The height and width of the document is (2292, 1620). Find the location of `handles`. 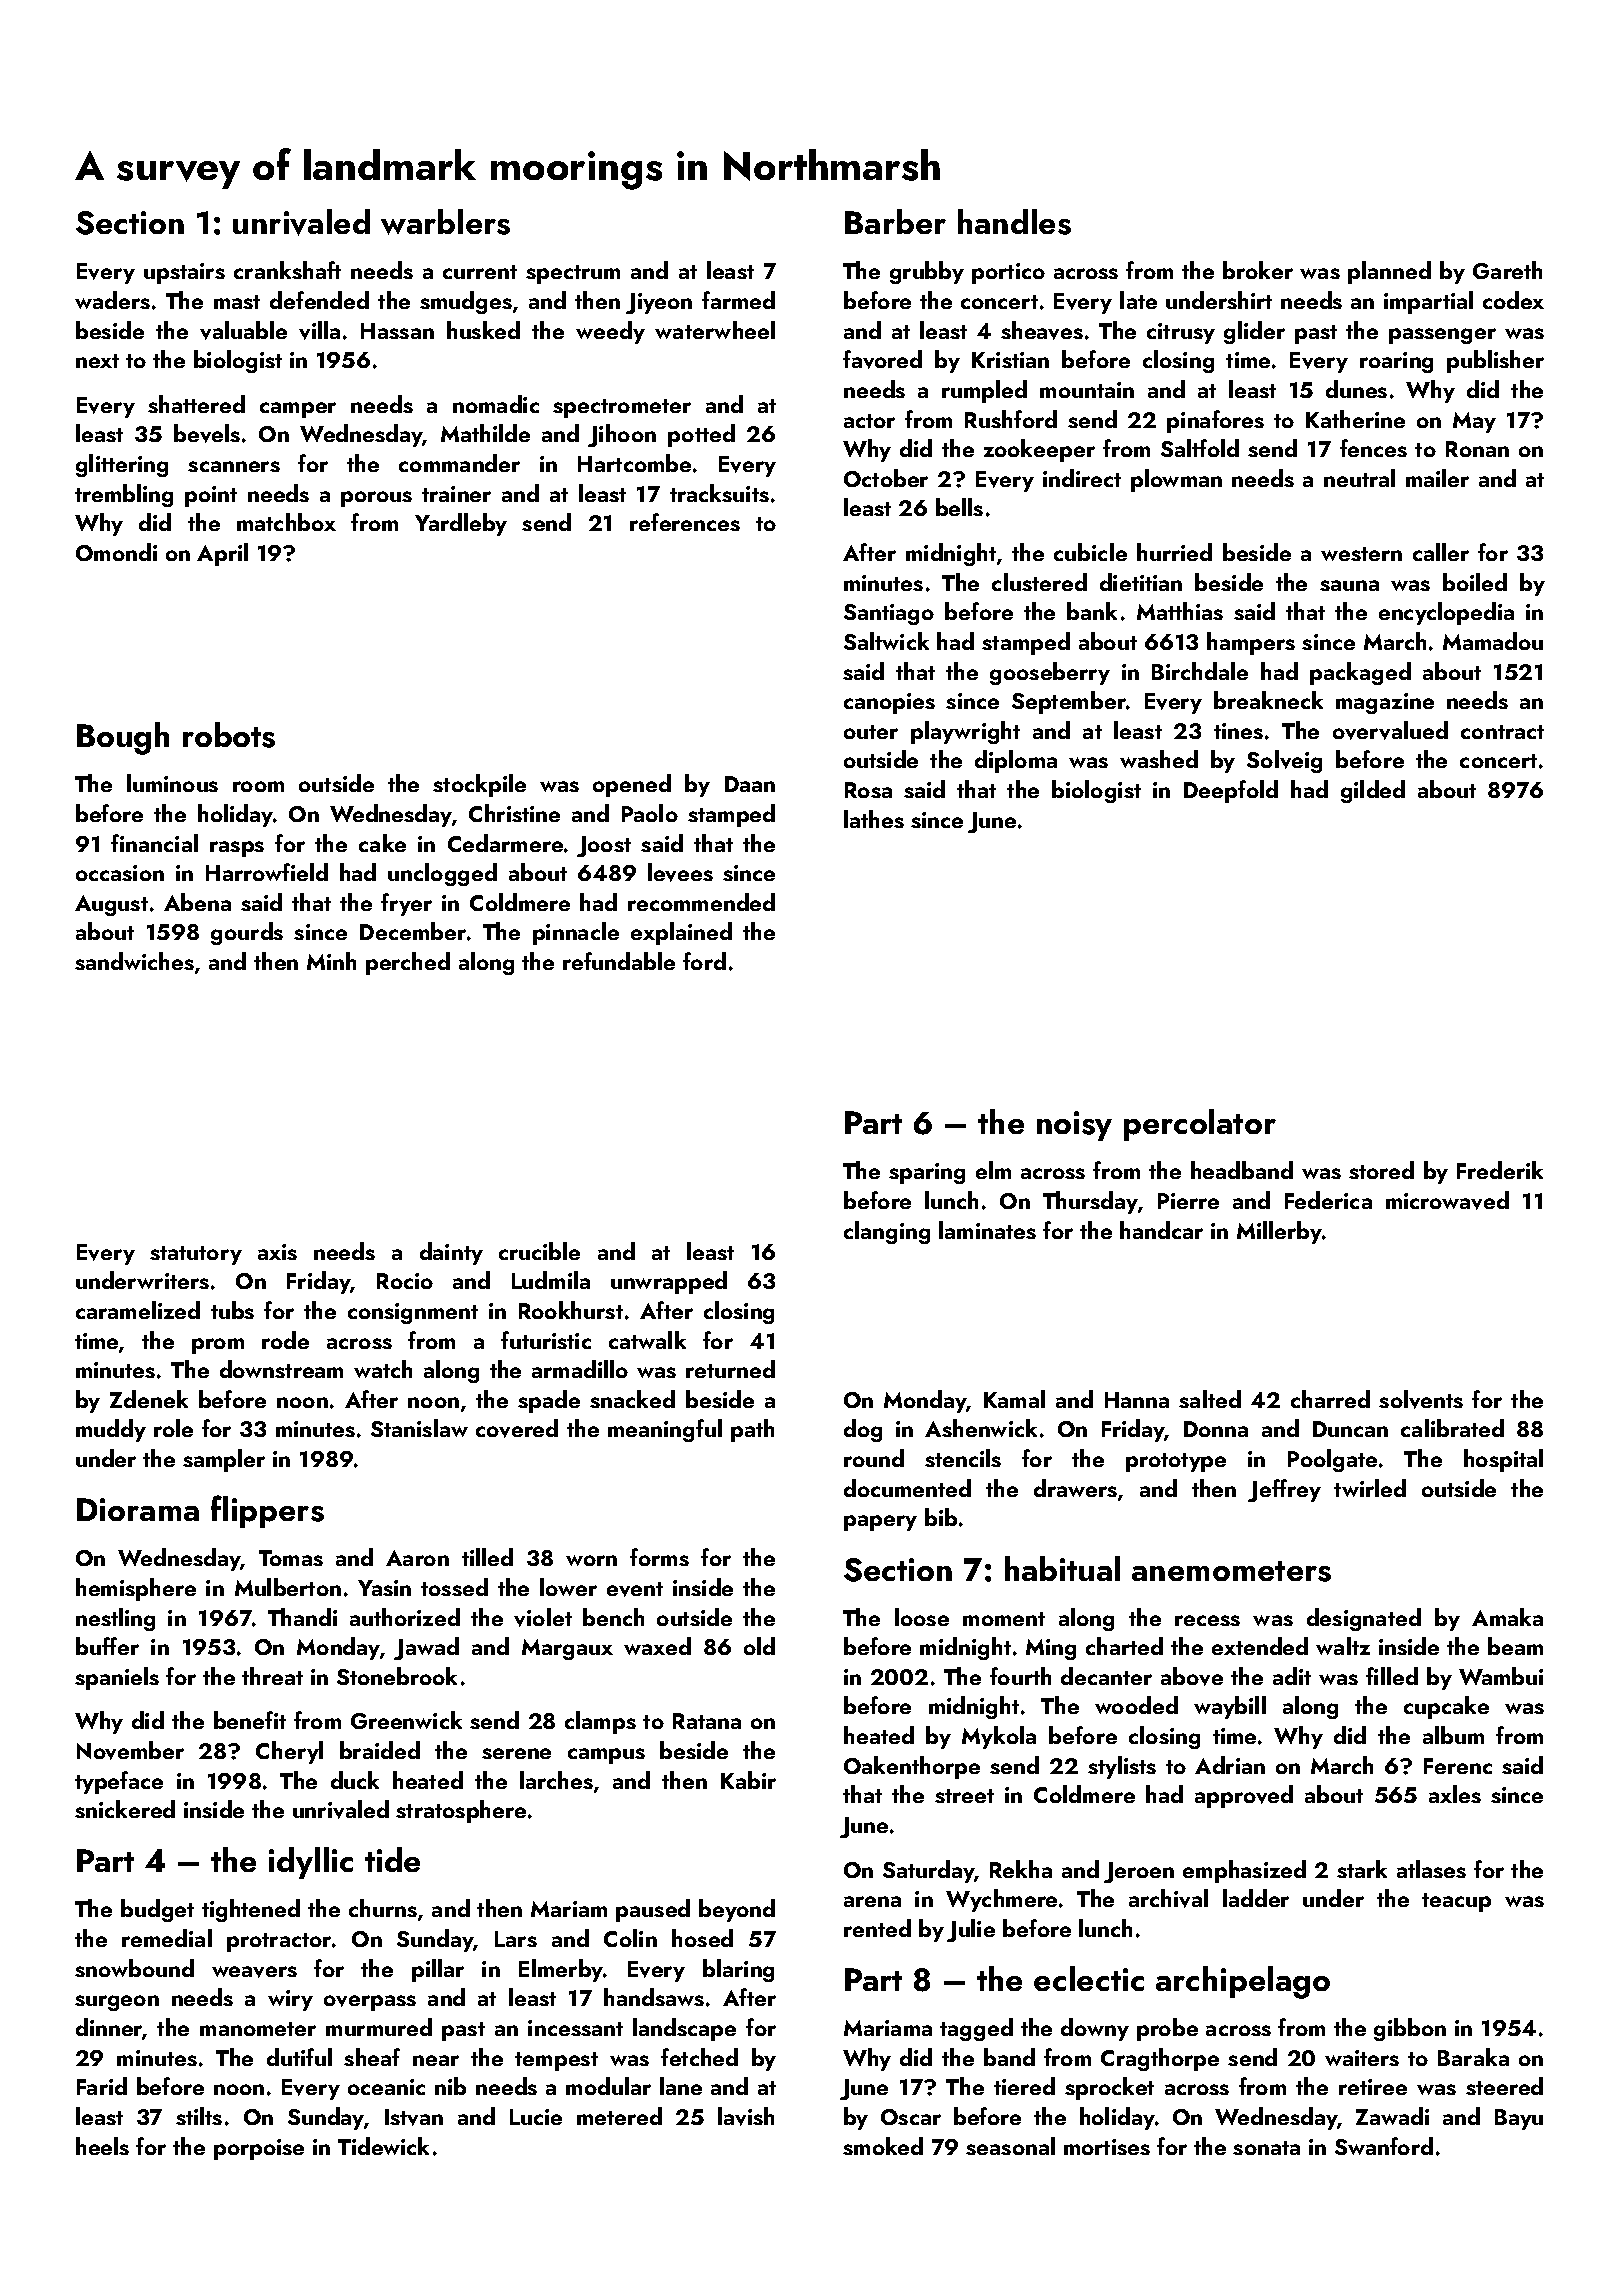

handles is located at coordinates (1014, 222).
